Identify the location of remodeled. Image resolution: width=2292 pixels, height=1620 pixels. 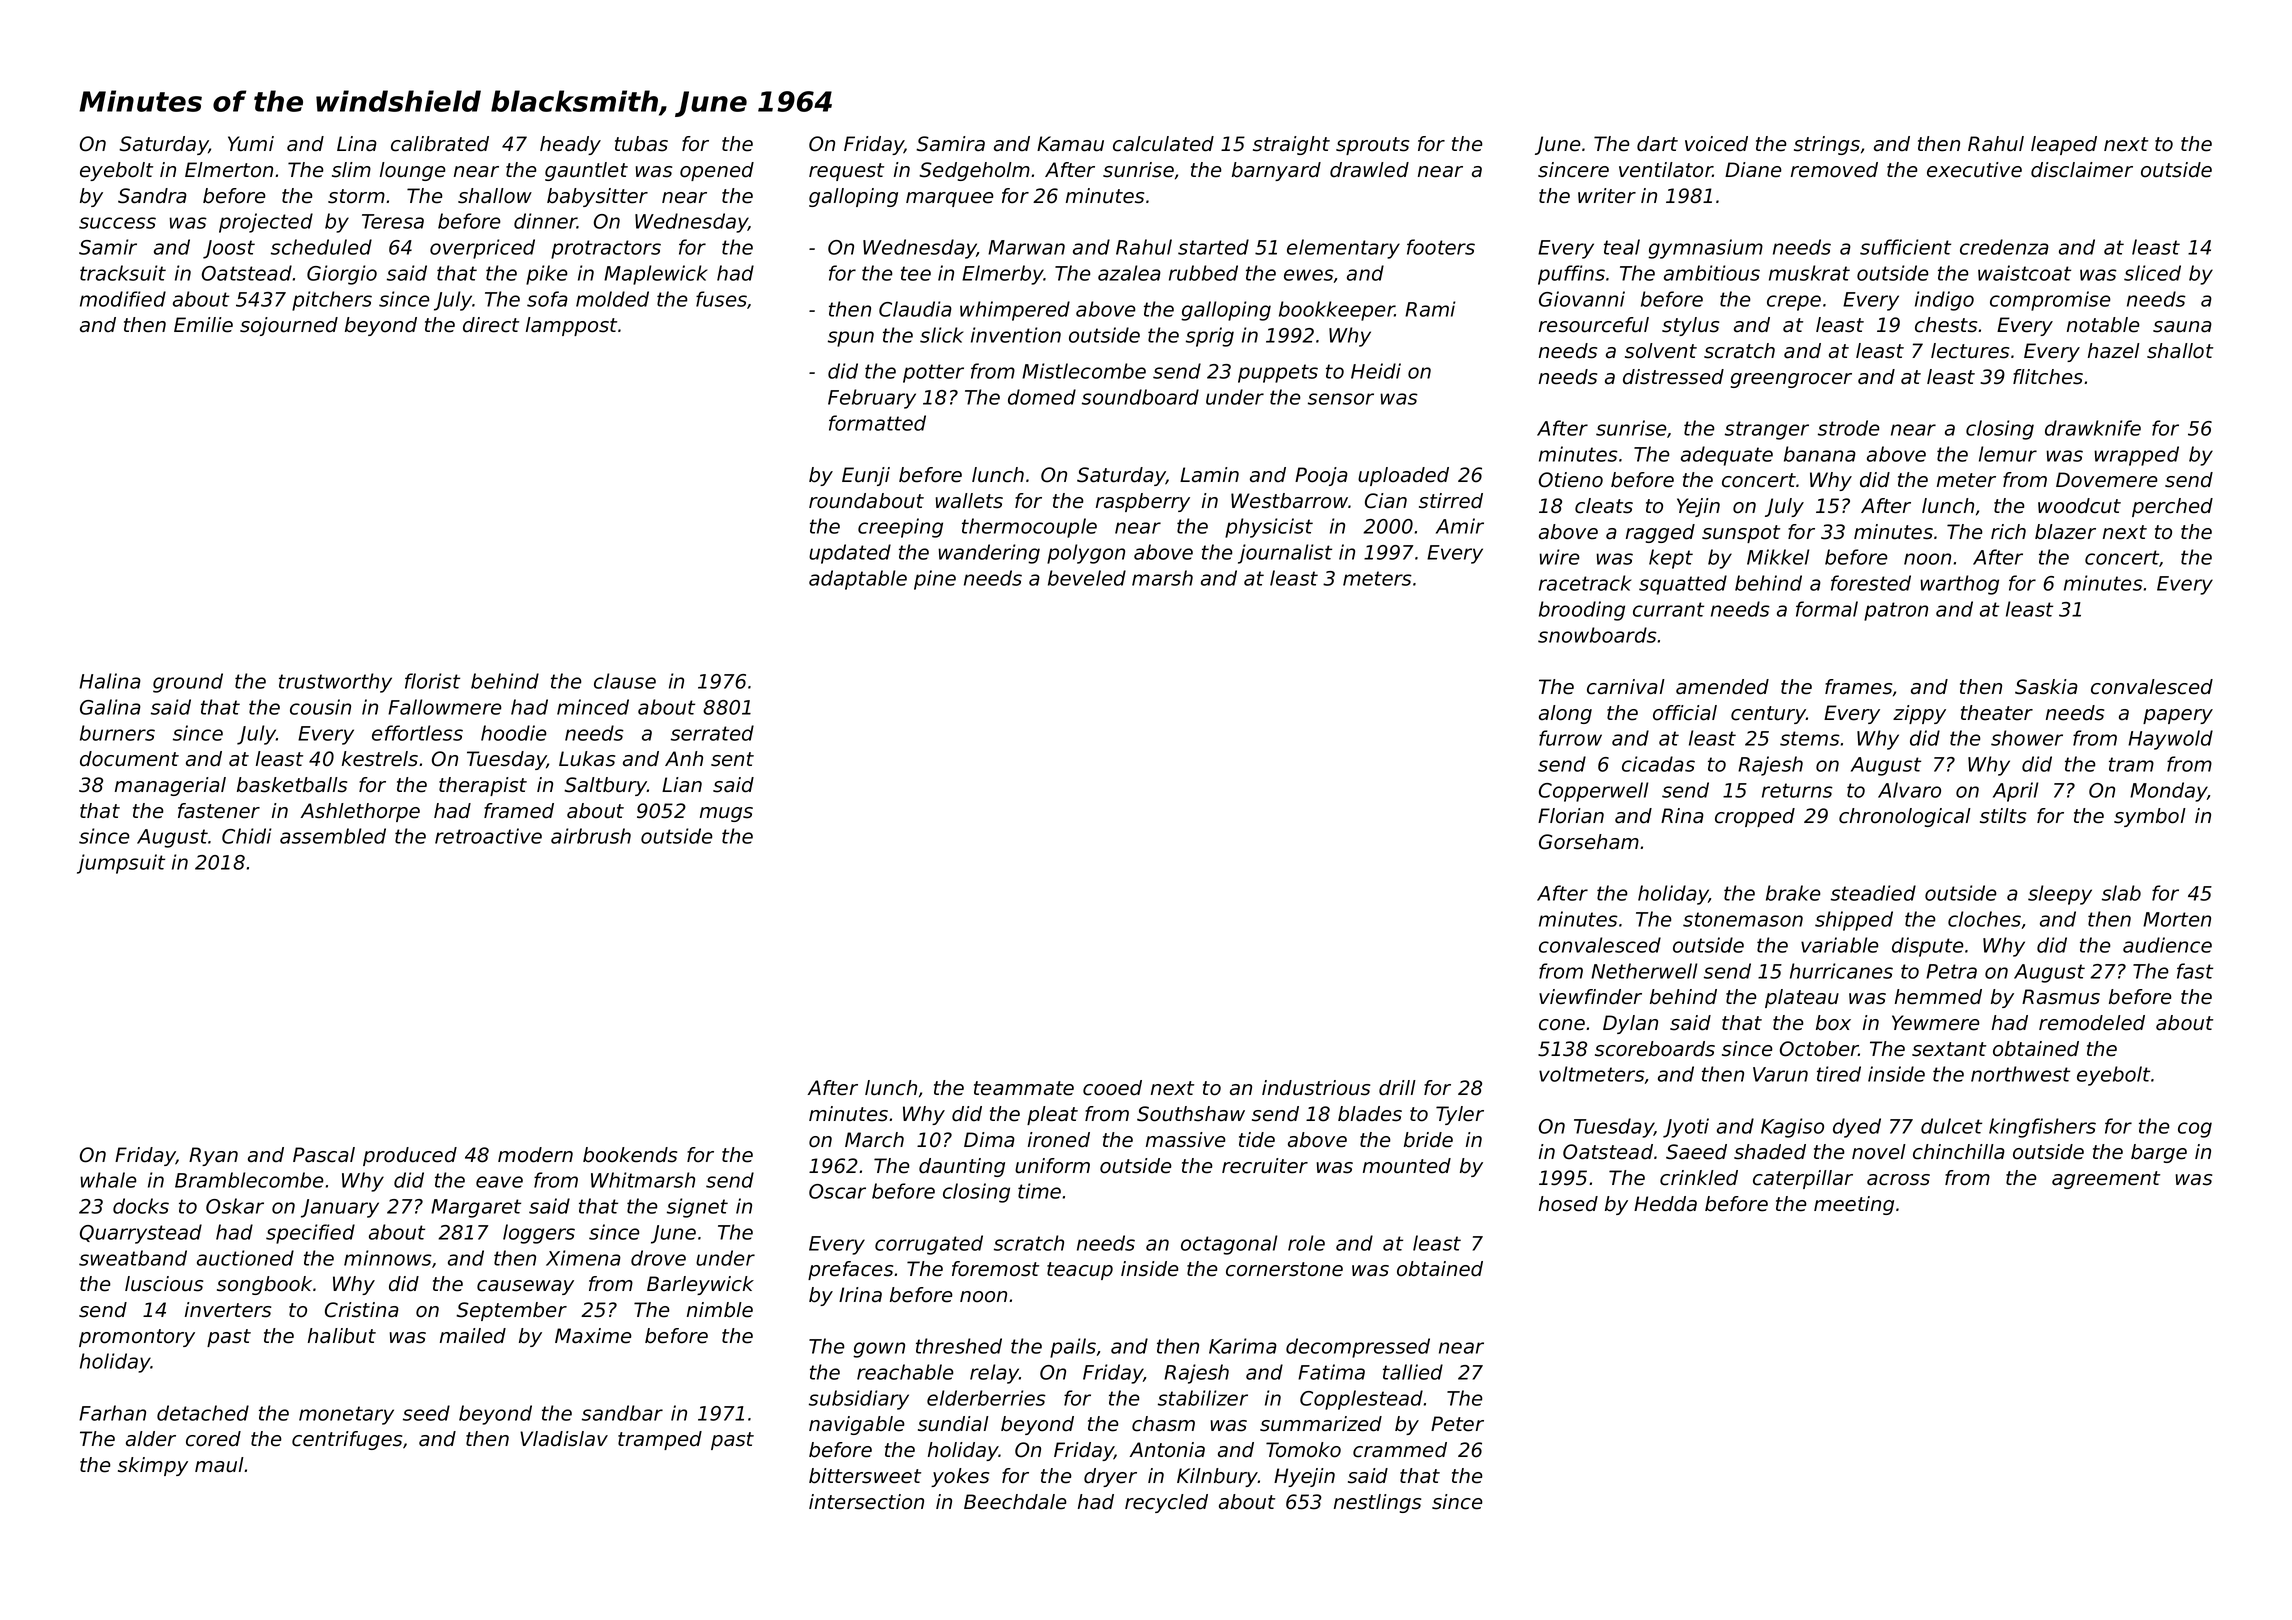
(2092, 1023).
